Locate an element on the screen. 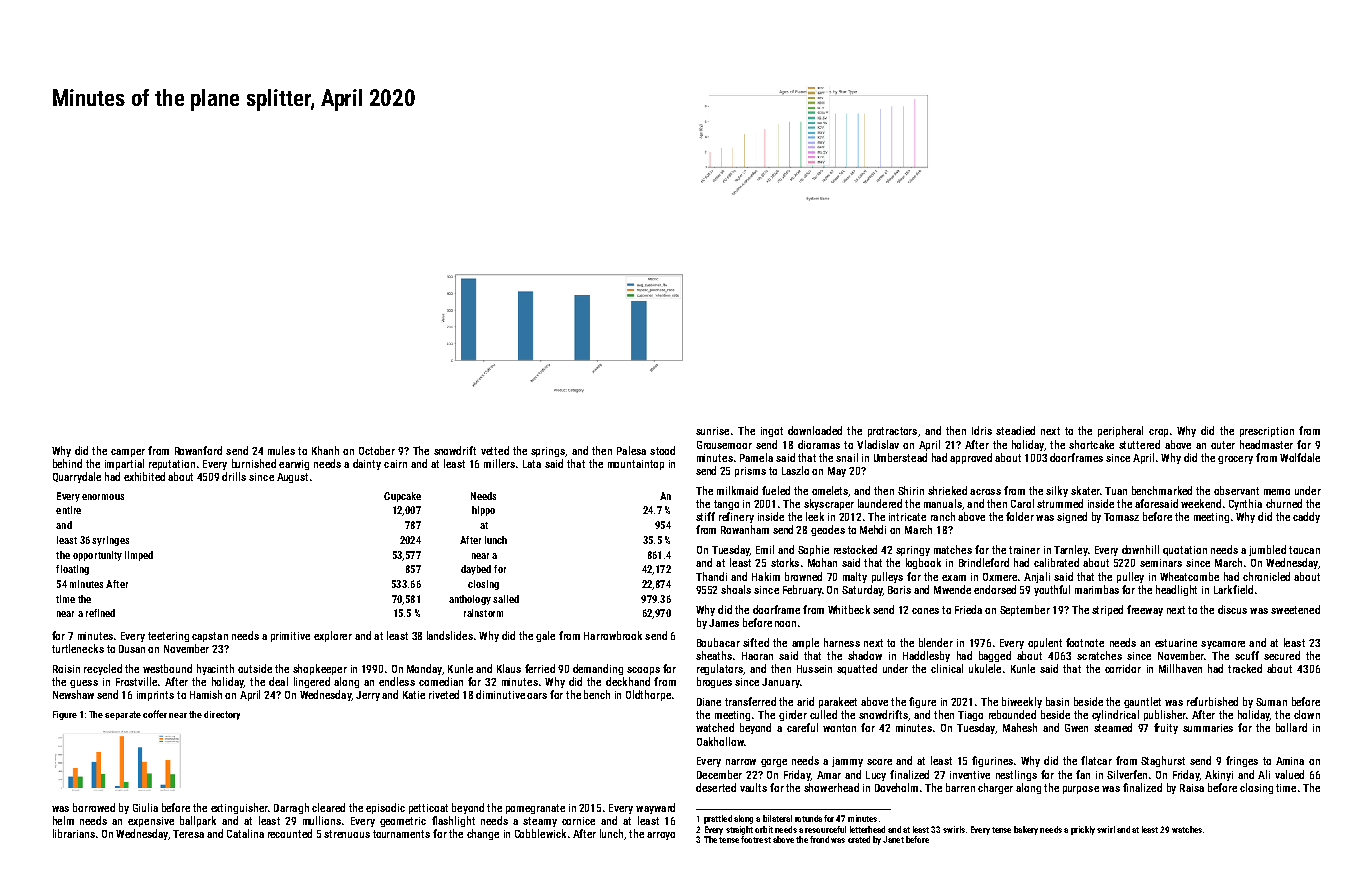  cairn is located at coordinates (395, 464).
